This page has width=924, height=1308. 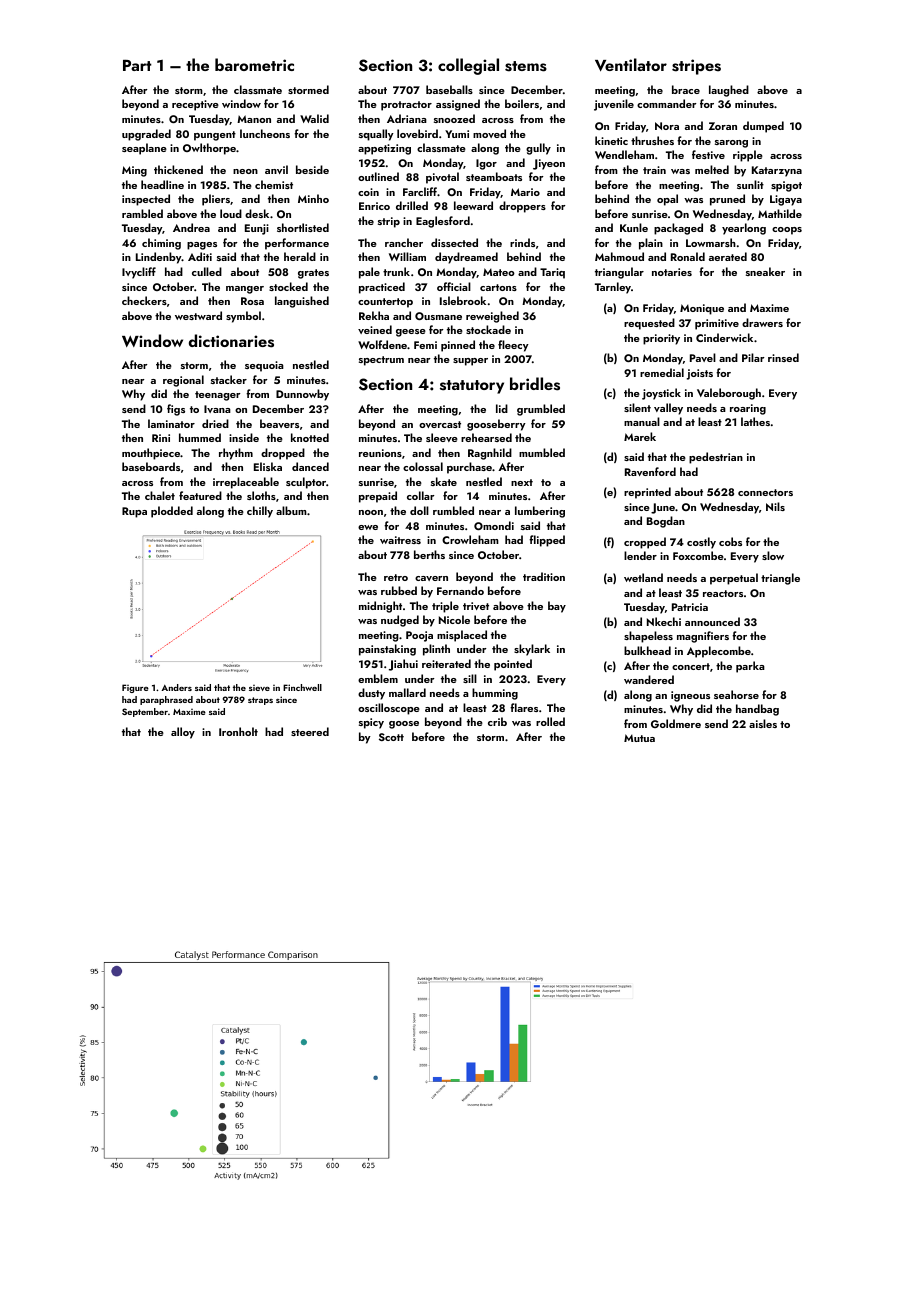 What do you see at coordinates (166, 700) in the page?
I see `paraphrased` at bounding box center [166, 700].
